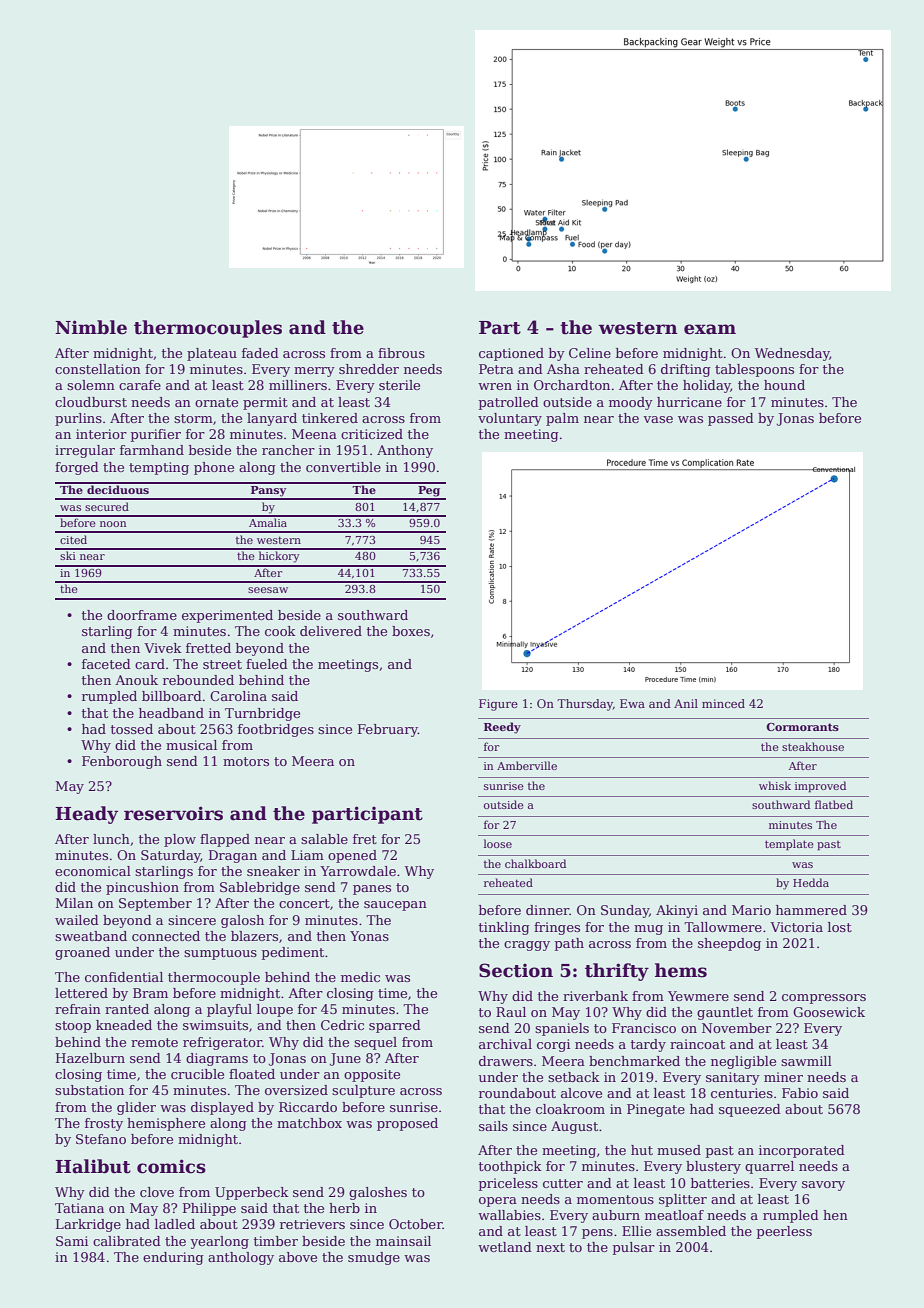 The image size is (924, 1308). Describe the element at coordinates (802, 727) in the screenshot. I see `Cormorants` at that location.
